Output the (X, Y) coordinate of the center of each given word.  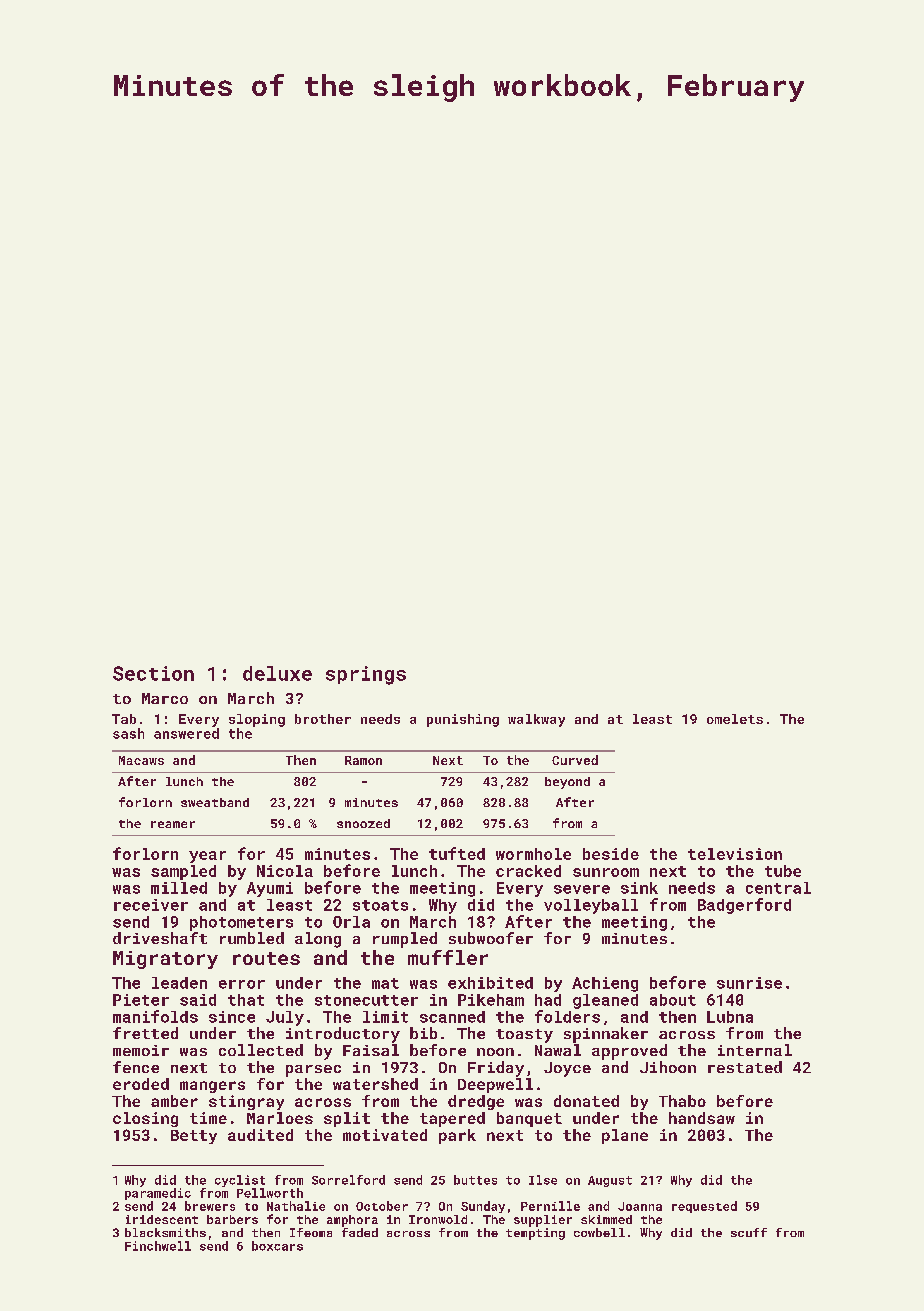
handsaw (702, 1118)
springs (366, 675)
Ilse (543, 1180)
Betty (194, 1137)
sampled (183, 872)
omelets (735, 719)
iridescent (162, 1219)
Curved (575, 760)
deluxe (277, 673)
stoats (380, 905)
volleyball (591, 906)
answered (186, 733)
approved (629, 1052)
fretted (145, 1033)
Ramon (363, 760)
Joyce (567, 1069)
